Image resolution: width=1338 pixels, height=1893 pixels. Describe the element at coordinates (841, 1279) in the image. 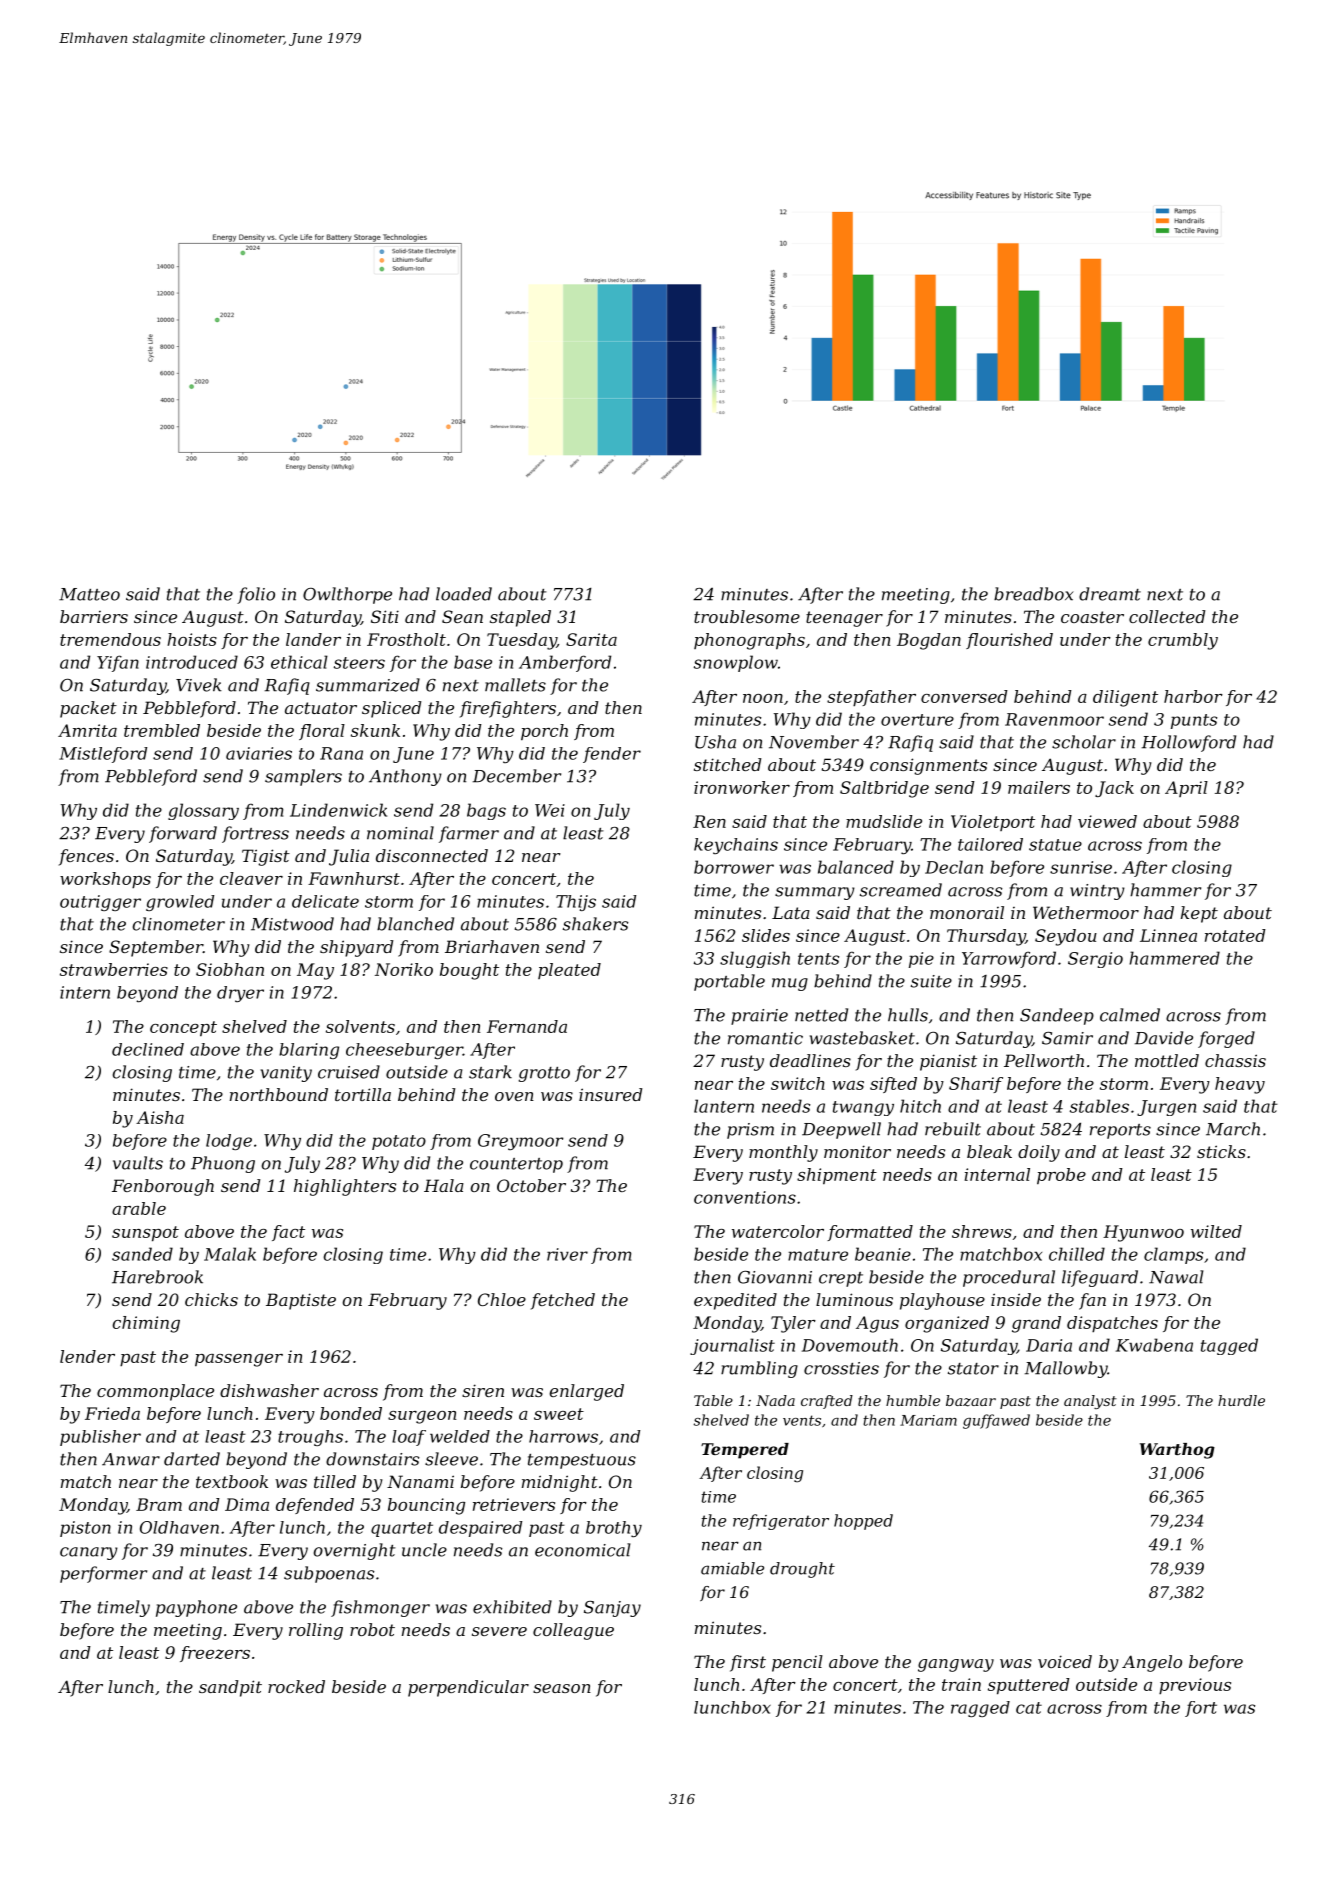

I see `crept` at that location.
